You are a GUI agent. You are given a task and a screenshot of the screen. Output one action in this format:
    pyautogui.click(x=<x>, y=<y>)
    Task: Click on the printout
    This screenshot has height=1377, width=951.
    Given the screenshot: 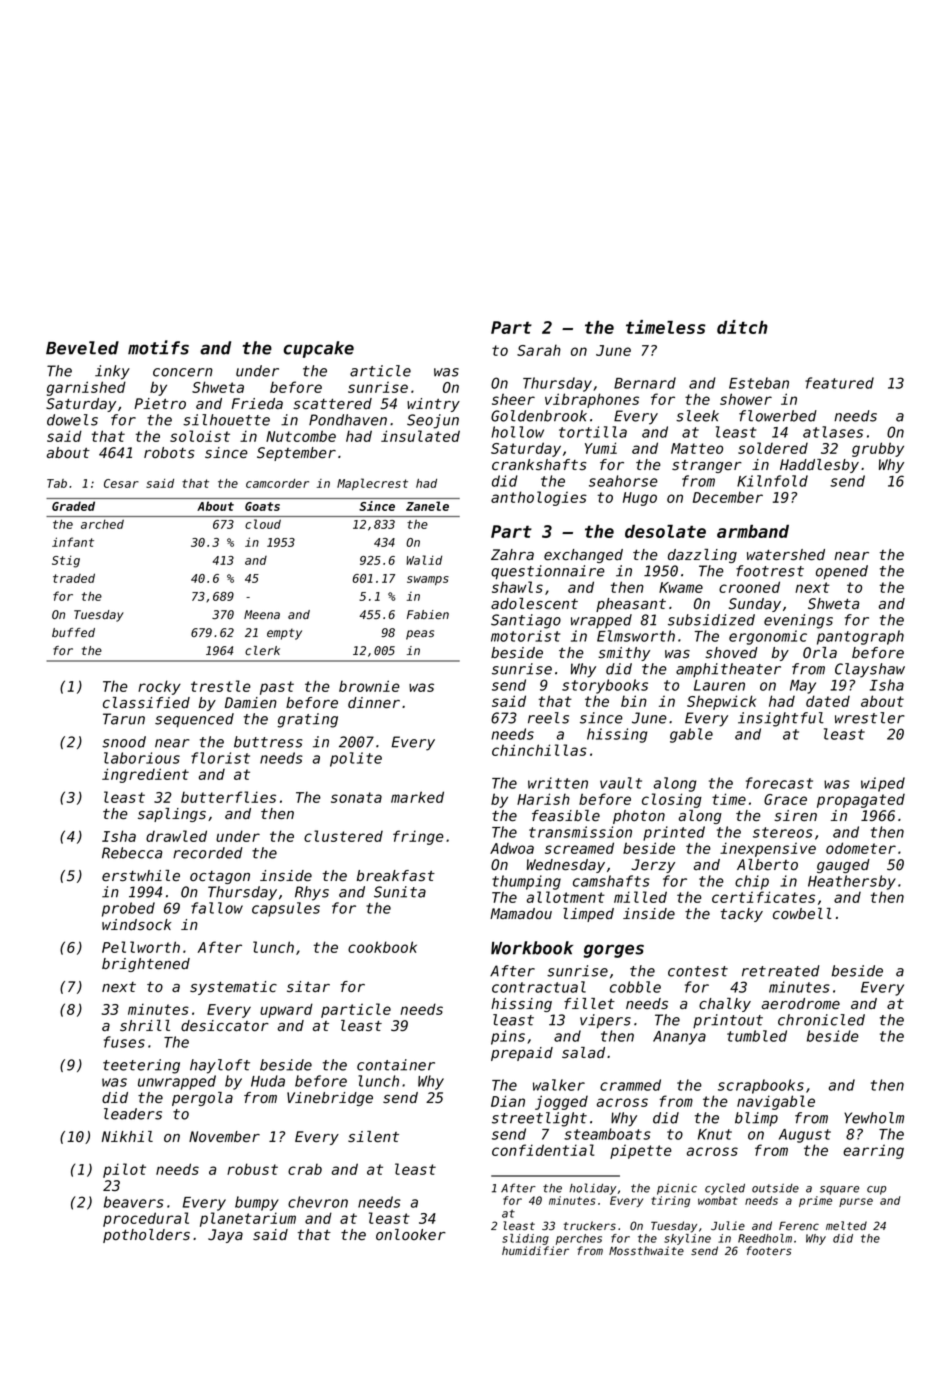 What is the action you would take?
    pyautogui.click(x=728, y=1021)
